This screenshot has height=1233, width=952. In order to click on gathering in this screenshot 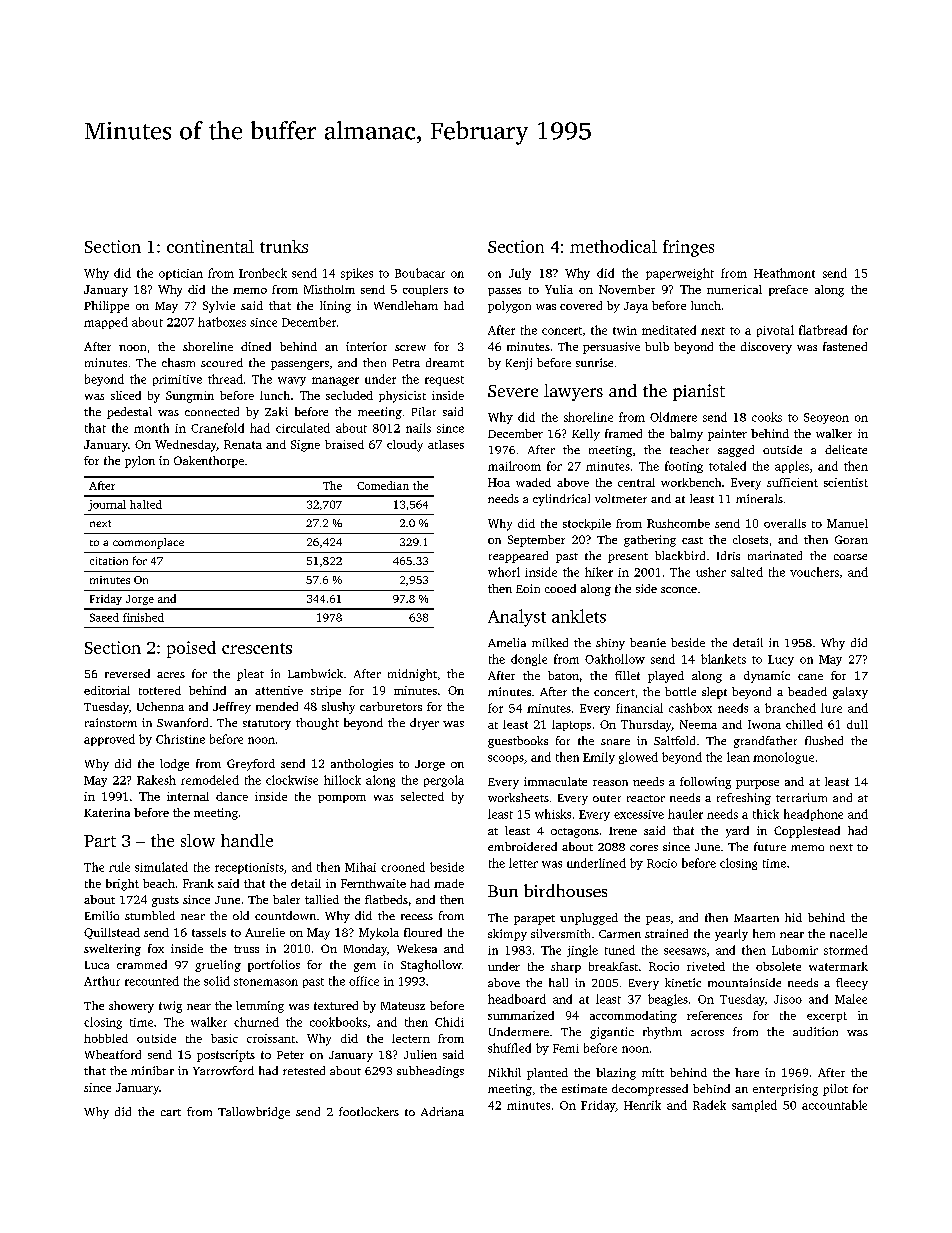, I will do `click(650, 541)`.
